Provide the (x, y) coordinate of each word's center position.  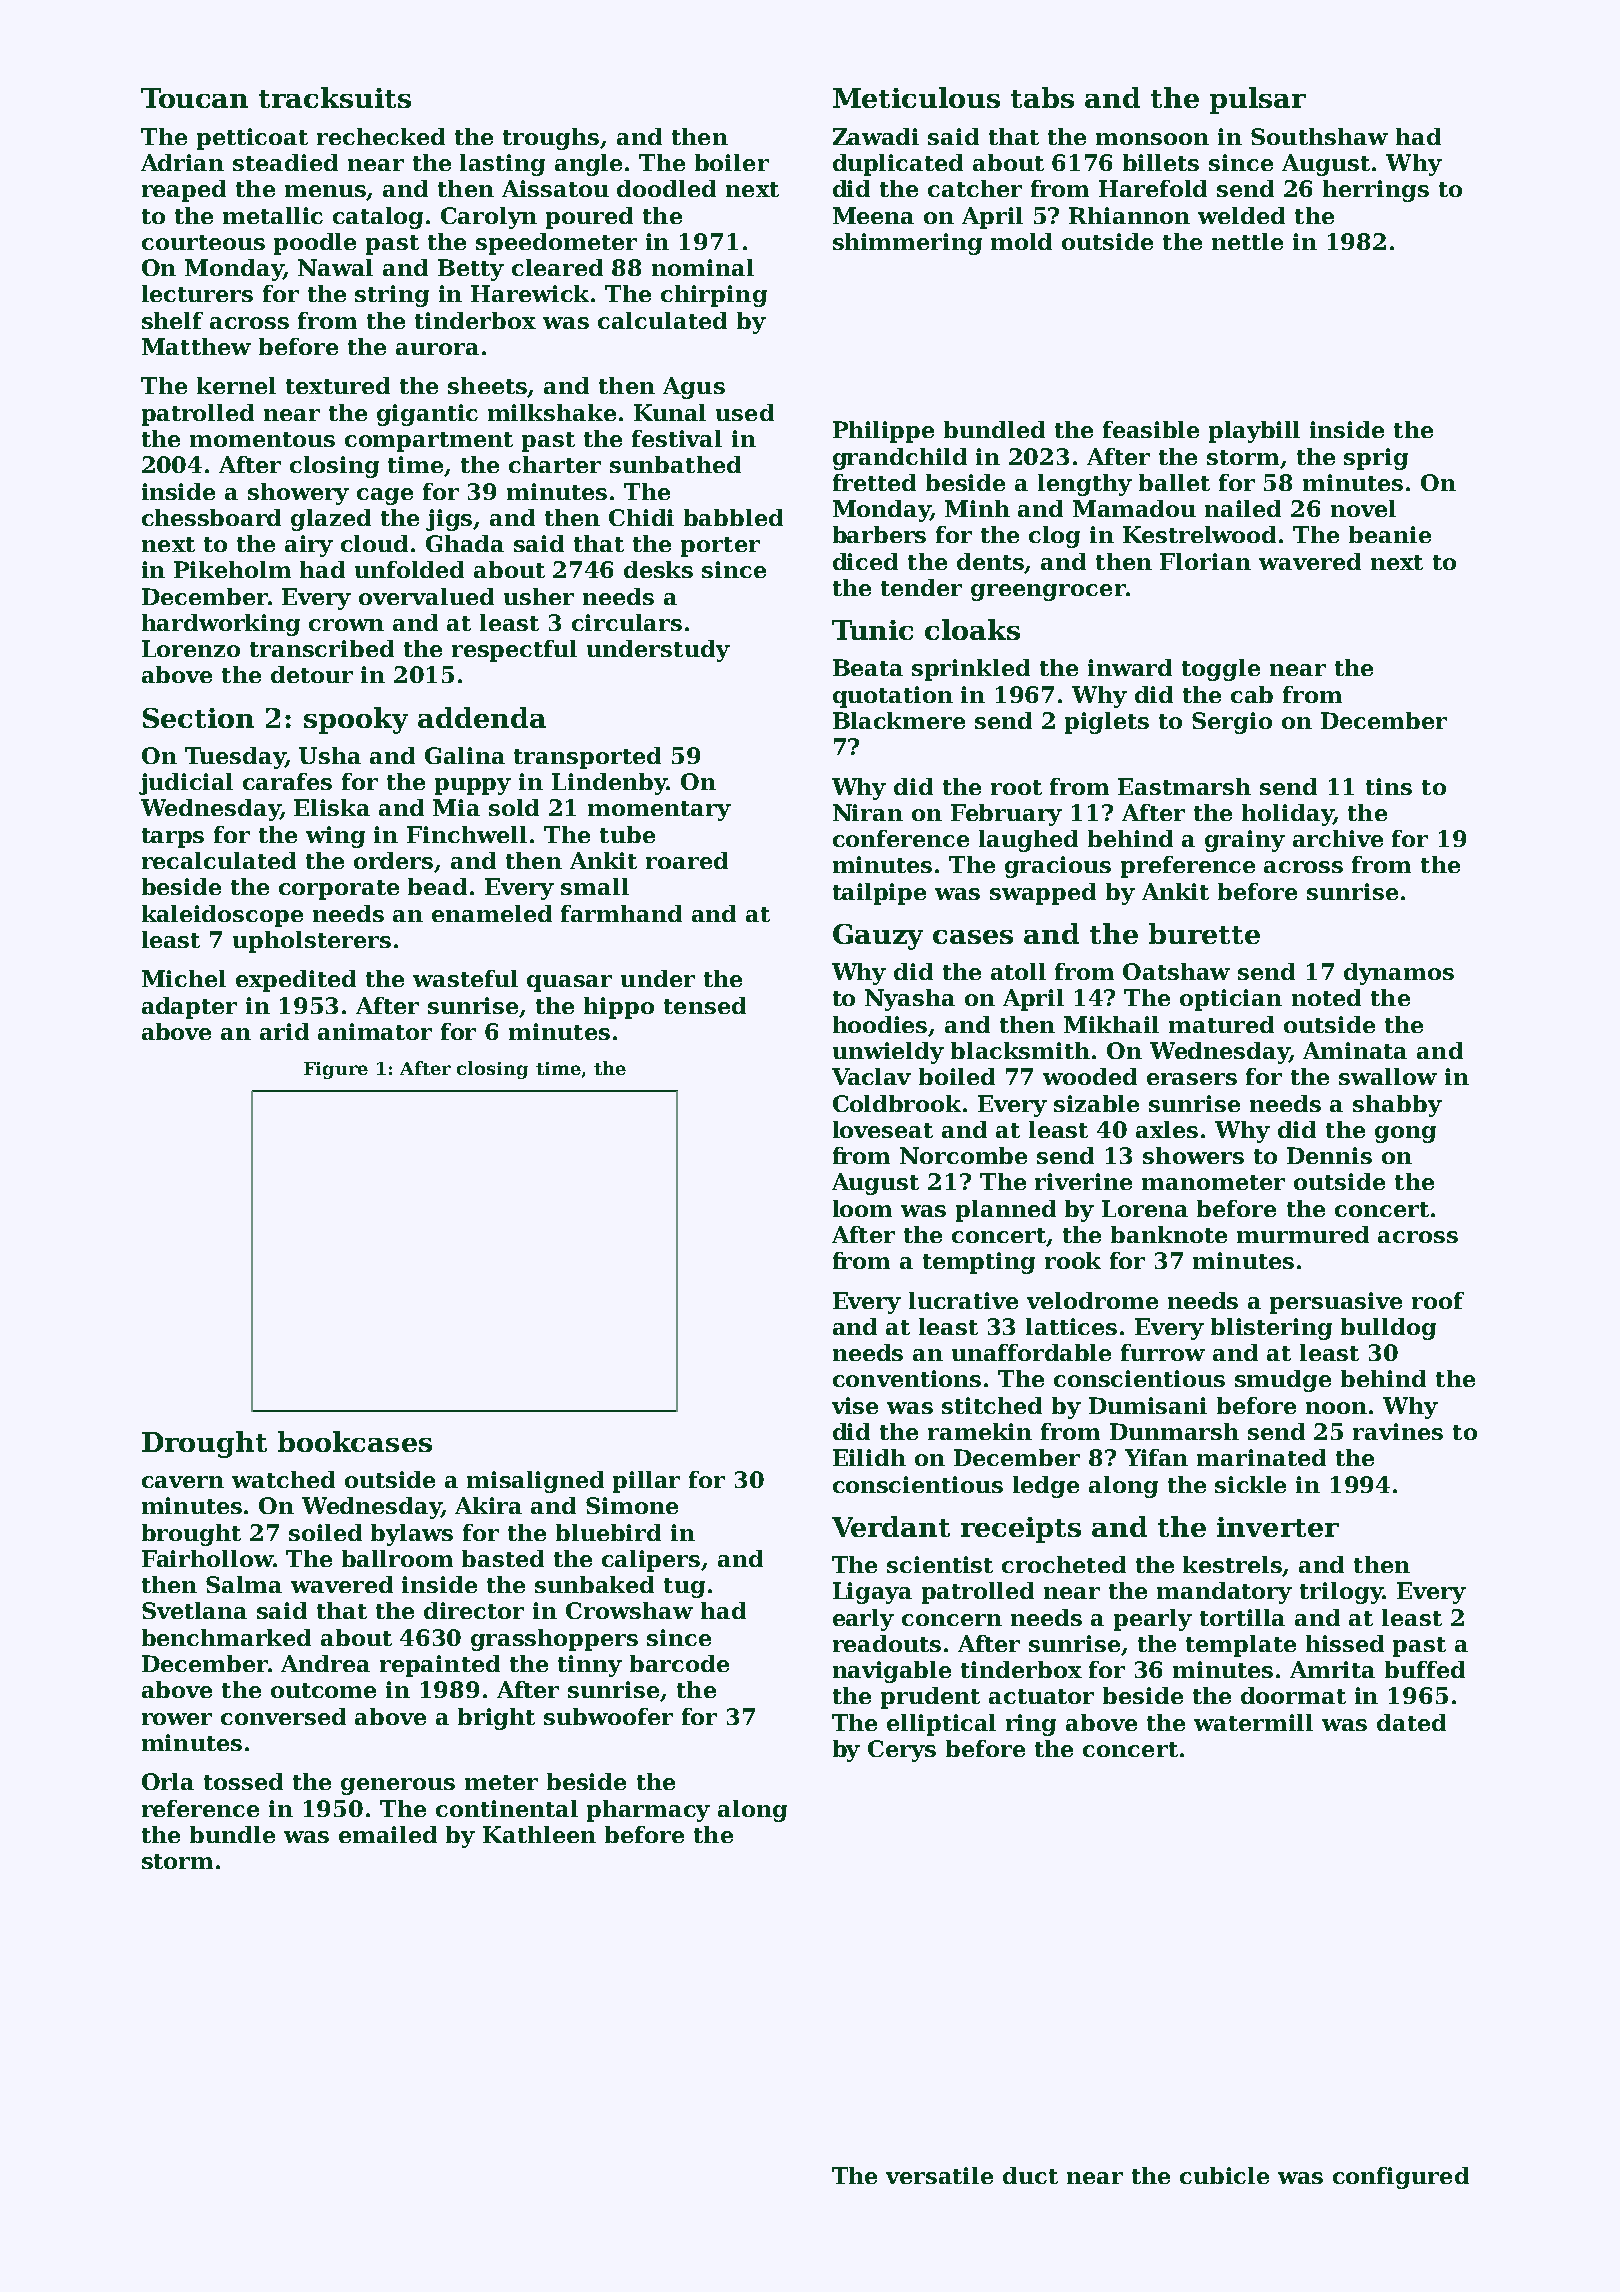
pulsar (1258, 100)
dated (1411, 1722)
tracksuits (335, 97)
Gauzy (878, 937)
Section (198, 718)
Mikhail (1111, 1024)
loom (862, 1208)
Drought (204, 1444)
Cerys (902, 1751)
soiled (325, 1532)
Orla (168, 1781)
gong (1405, 1134)
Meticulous (916, 97)
